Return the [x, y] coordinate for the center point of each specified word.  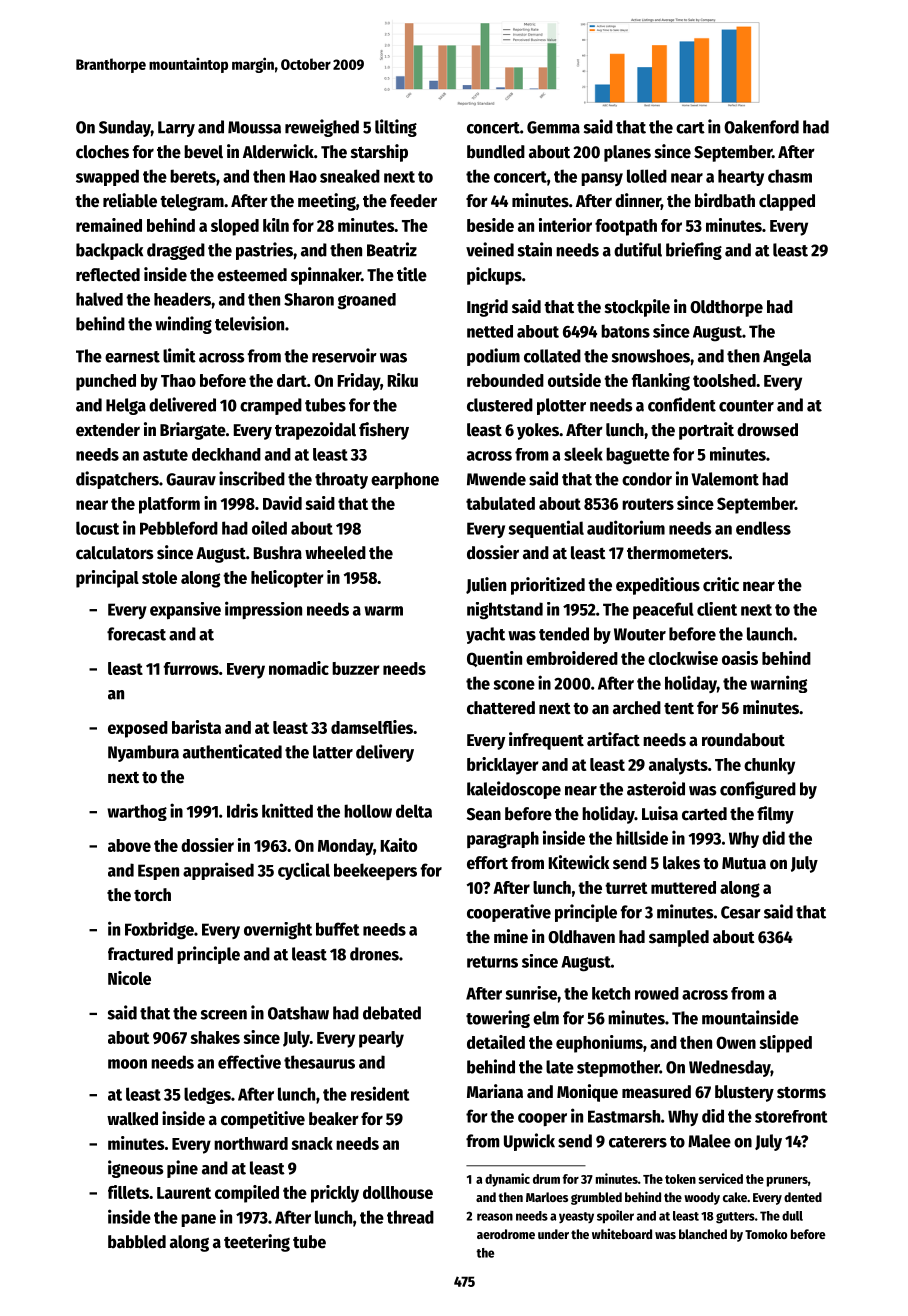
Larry [176, 129]
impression [263, 610]
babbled [137, 1242]
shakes [215, 1037]
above [129, 845]
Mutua [744, 863]
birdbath [725, 200]
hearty [741, 177]
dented [803, 1197]
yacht [485, 635]
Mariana [495, 1091]
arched [637, 708]
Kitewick [579, 862]
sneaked [350, 176]
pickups [494, 276]
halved [99, 299]
